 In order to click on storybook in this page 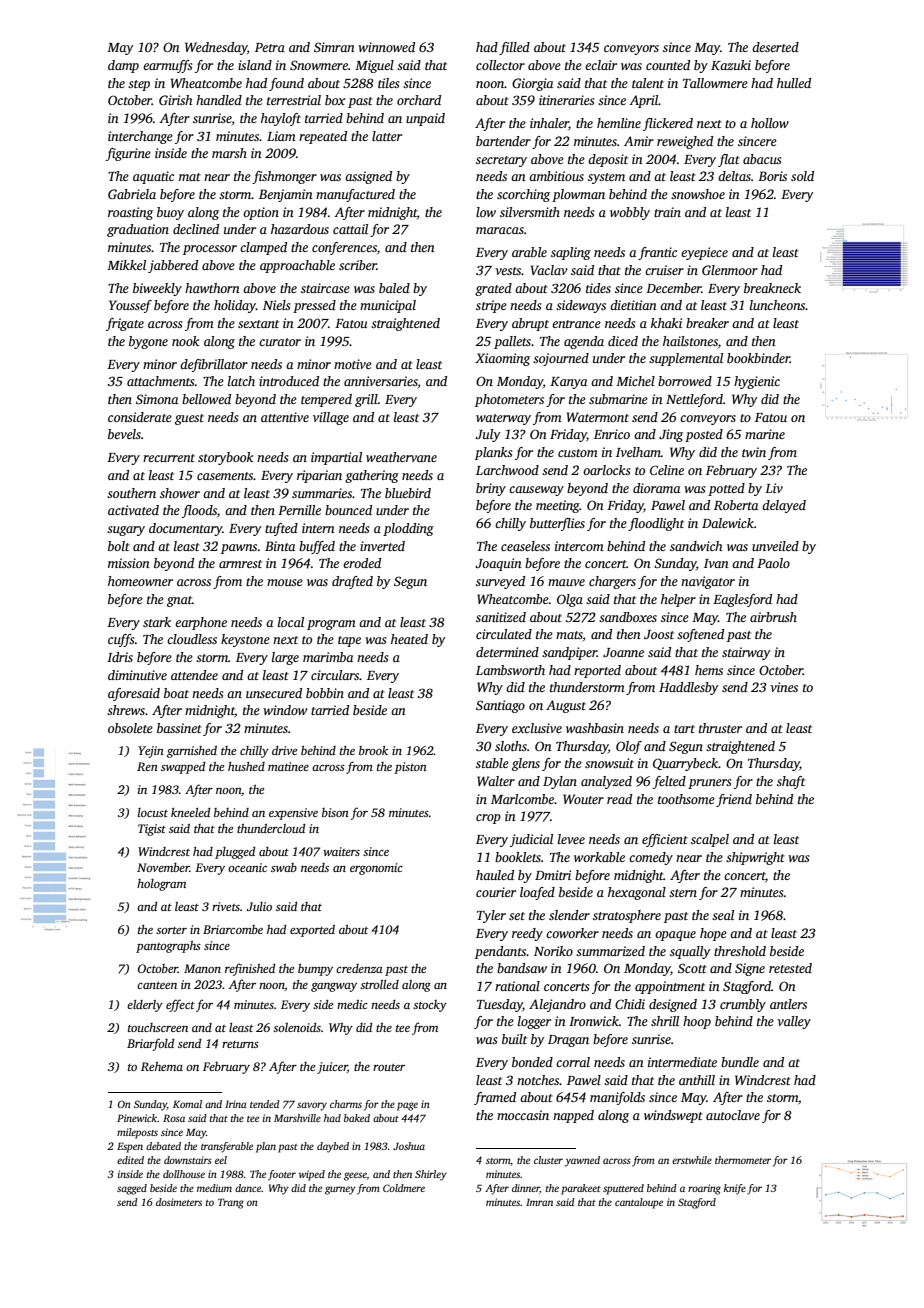, I will do `click(225, 458)`.
